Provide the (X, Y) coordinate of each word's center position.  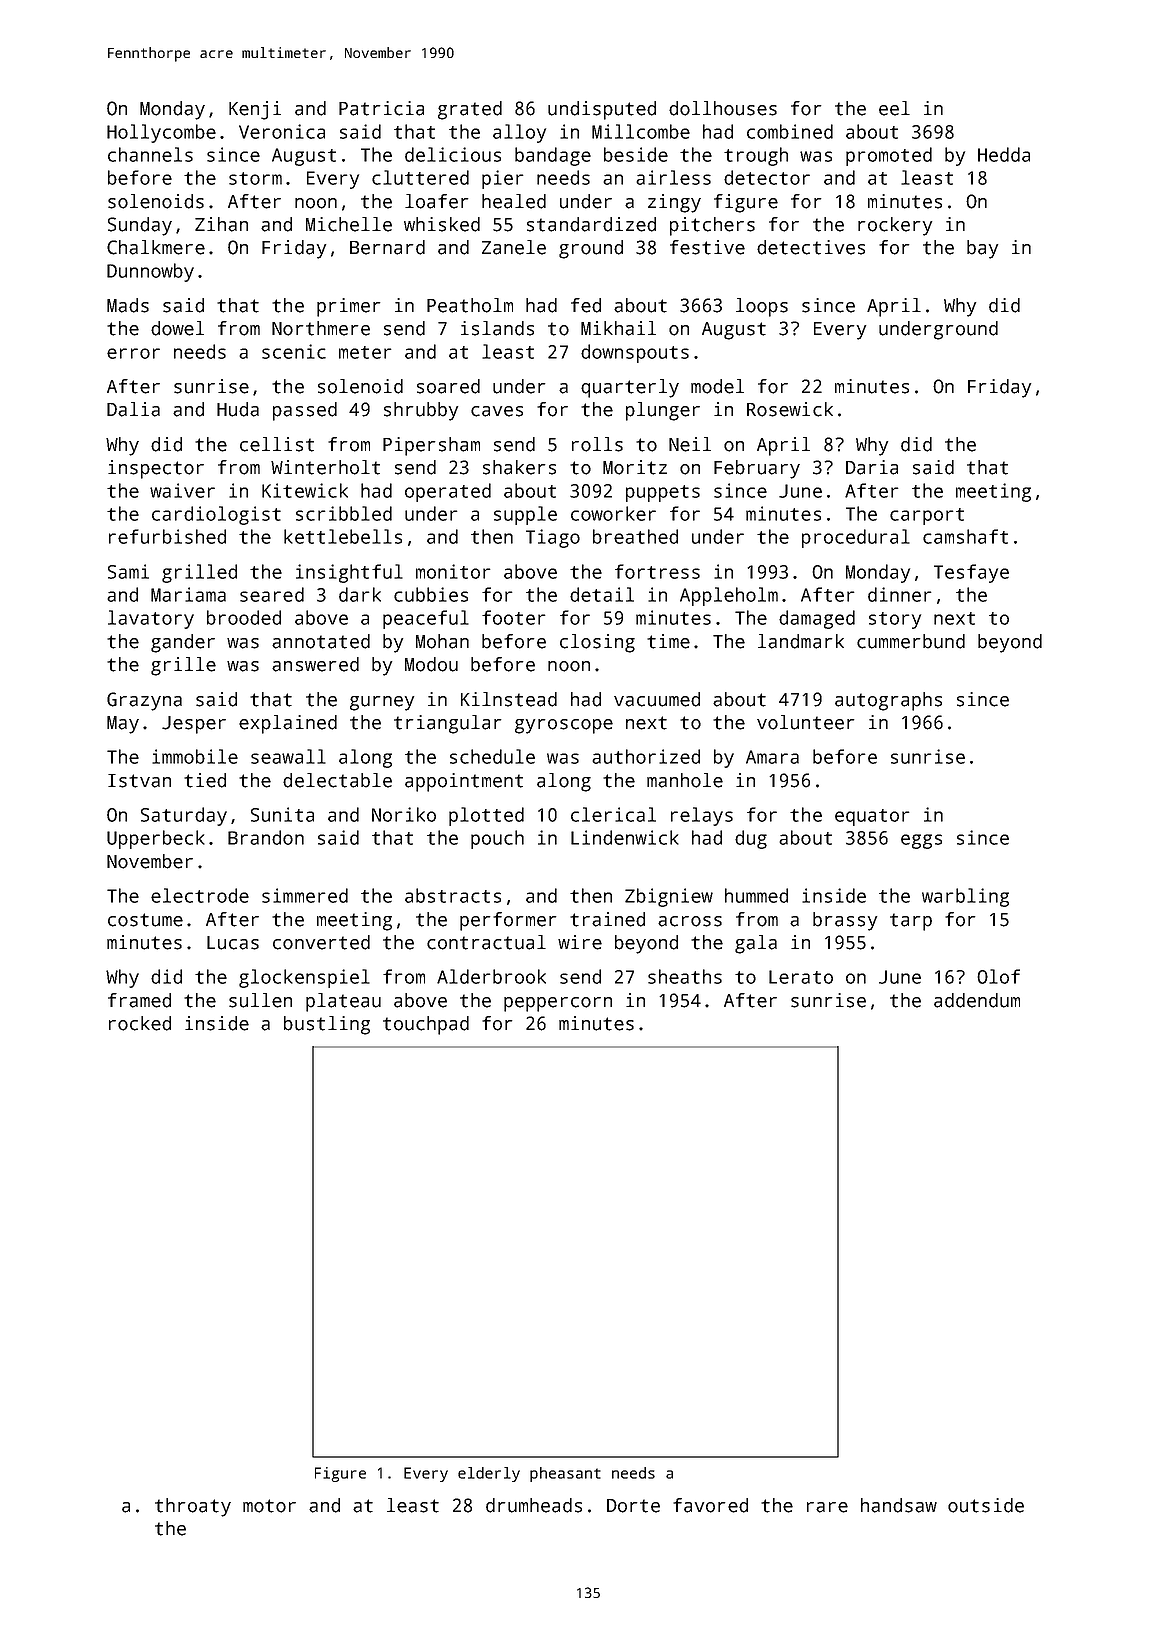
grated (470, 110)
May (123, 725)
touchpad (426, 1025)
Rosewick (790, 409)
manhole (685, 780)
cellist (277, 444)
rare (827, 1507)
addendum (977, 1000)
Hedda (1004, 154)
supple (525, 515)
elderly (489, 1474)
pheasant (565, 1474)
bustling (327, 1025)
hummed (756, 895)
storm (255, 178)
